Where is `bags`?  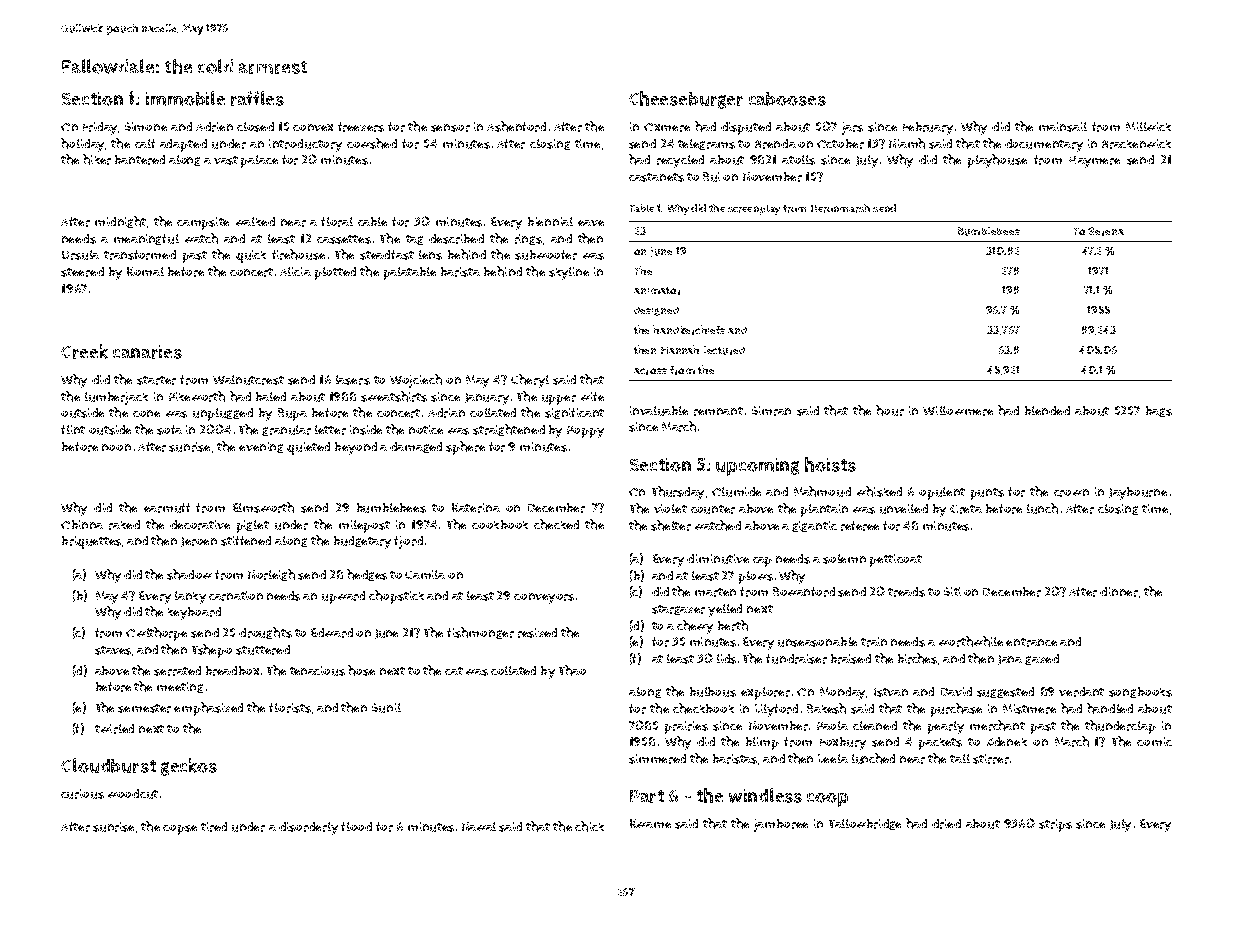
bags is located at coordinates (1159, 411).
